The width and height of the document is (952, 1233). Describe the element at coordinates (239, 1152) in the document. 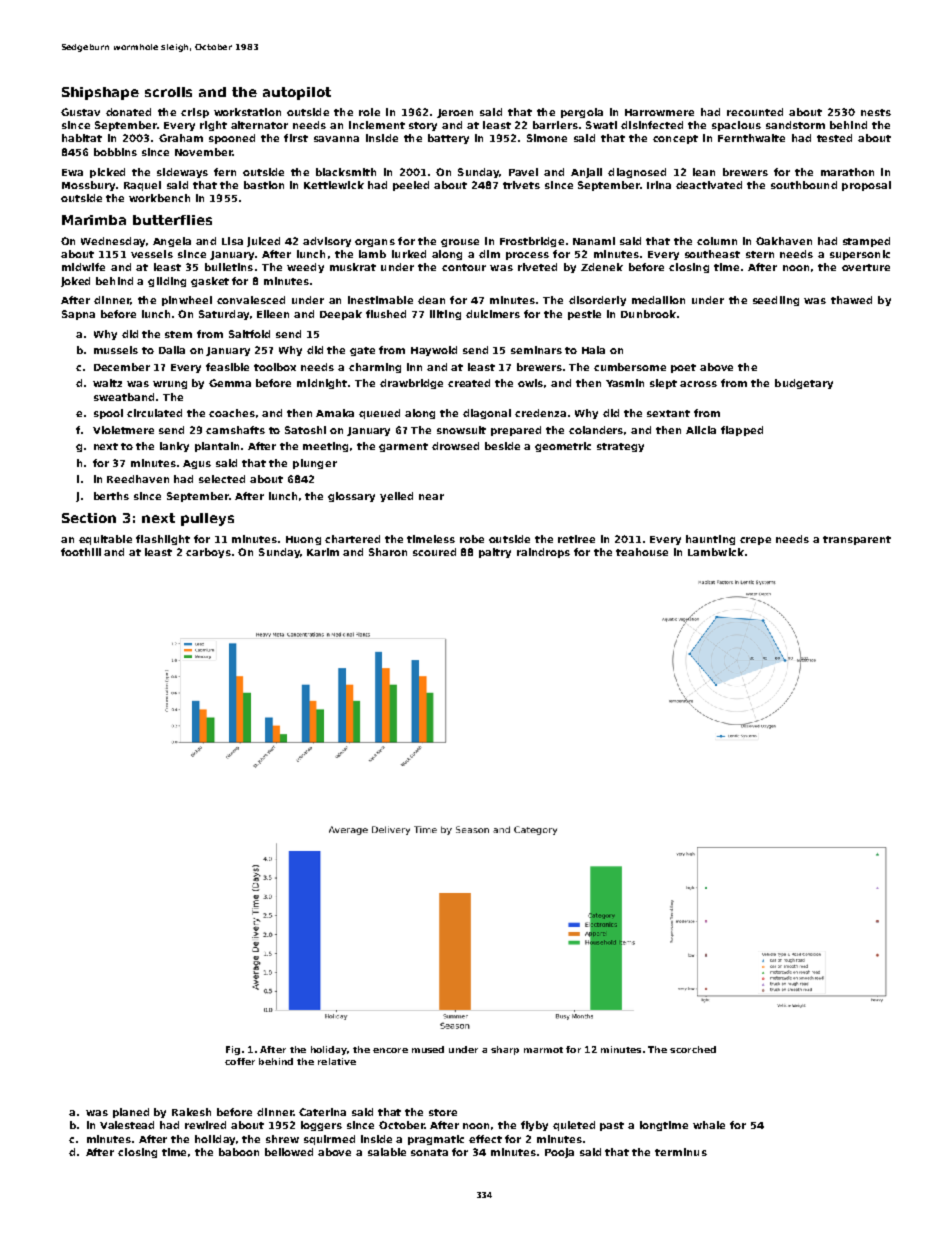

I see `baboon` at that location.
